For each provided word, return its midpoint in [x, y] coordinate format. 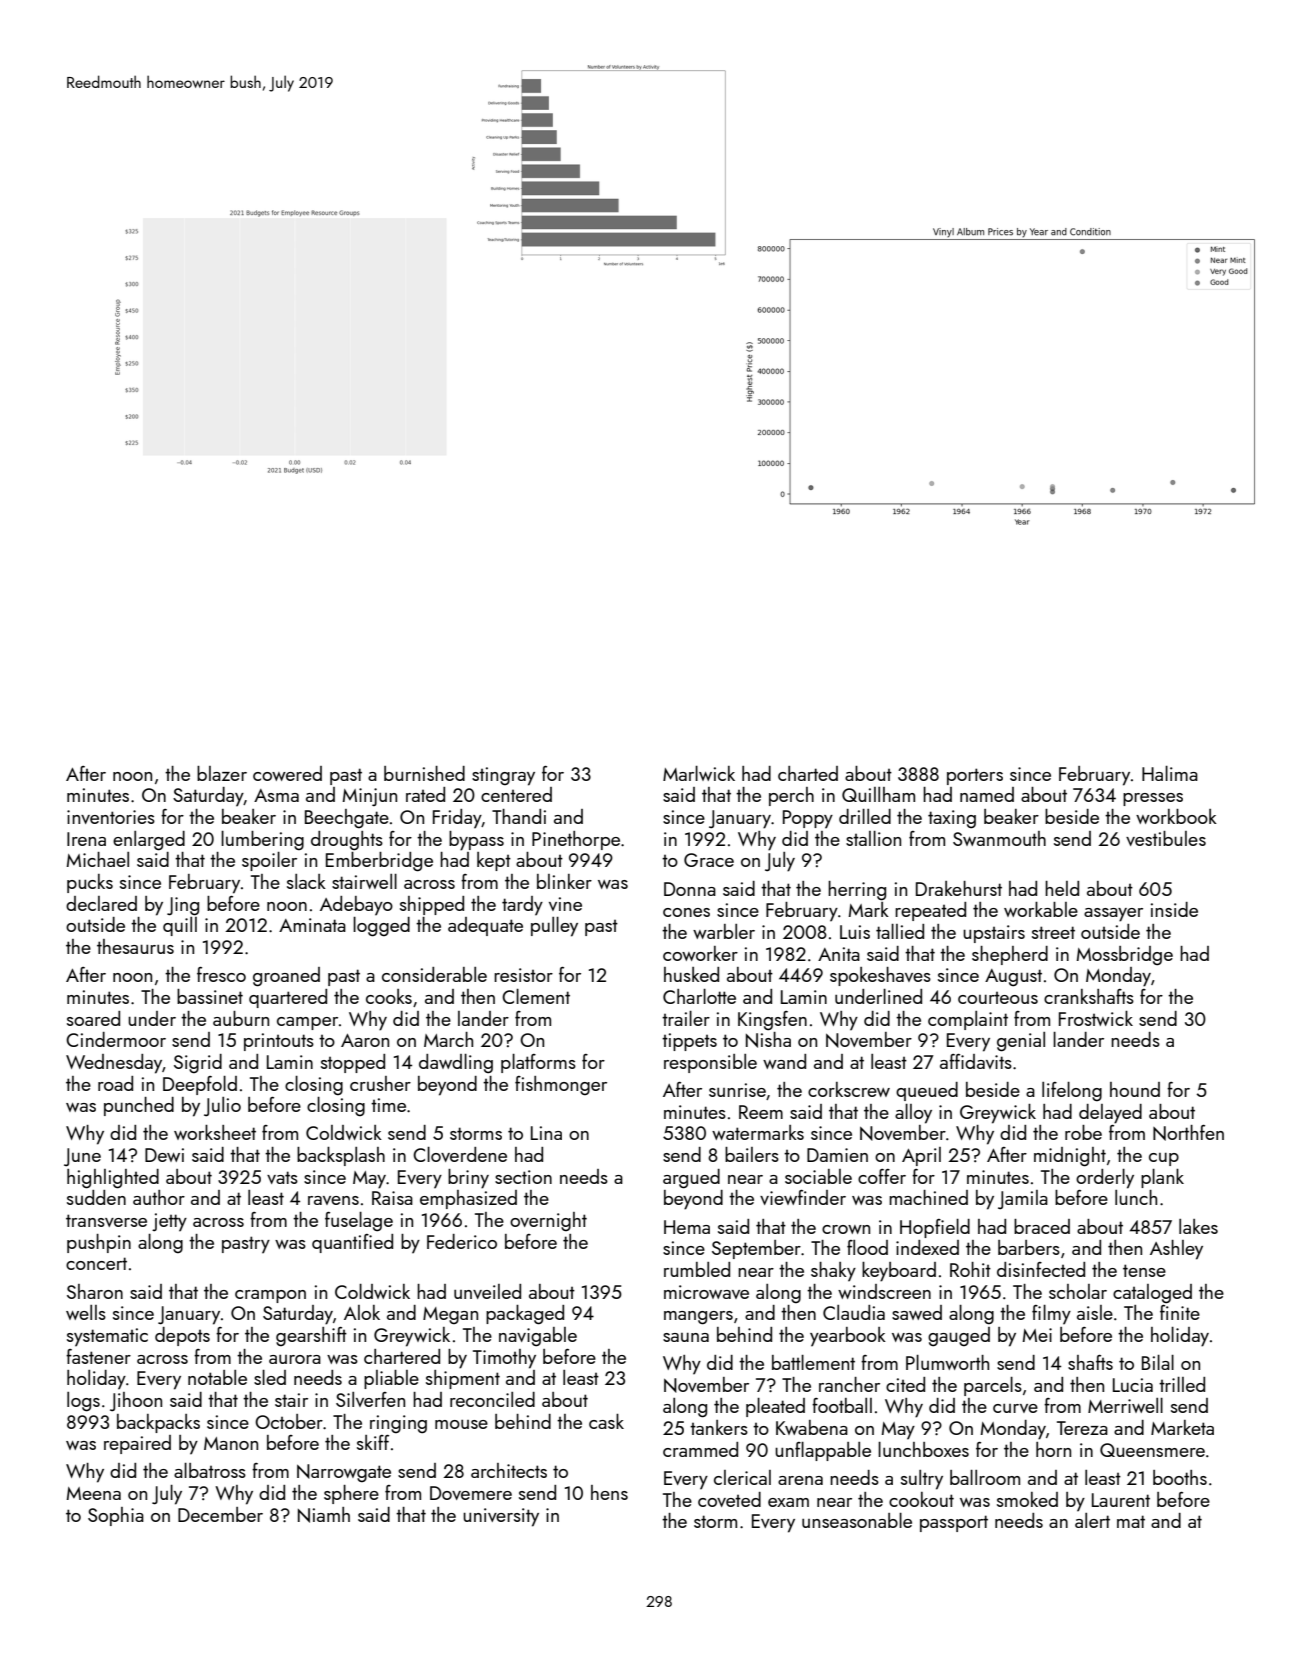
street [1053, 932]
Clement [536, 996]
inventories [111, 817]
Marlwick [699, 773]
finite [1180, 1312]
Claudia [854, 1312]
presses [1153, 799]
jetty [169, 1222]
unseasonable [857, 1520]
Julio [222, 1107]
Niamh [324, 1515]
